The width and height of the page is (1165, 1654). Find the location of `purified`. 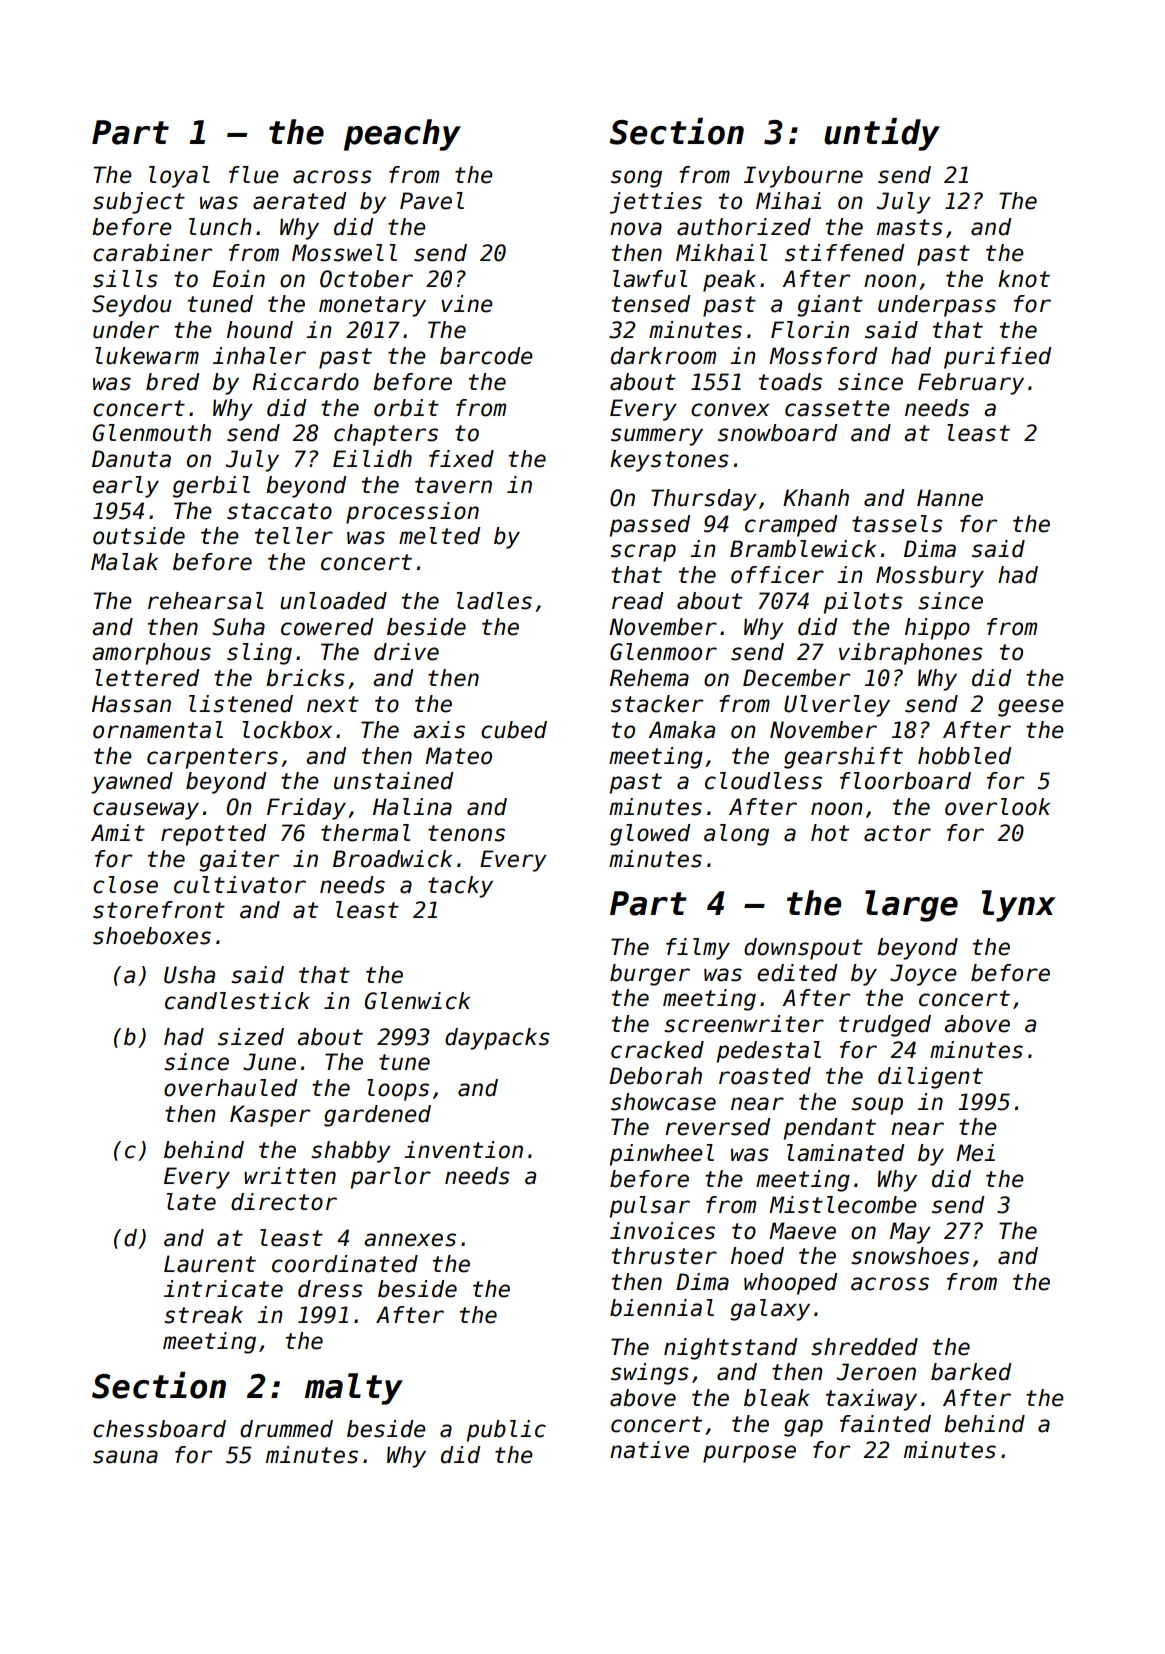

purified is located at coordinates (997, 358).
